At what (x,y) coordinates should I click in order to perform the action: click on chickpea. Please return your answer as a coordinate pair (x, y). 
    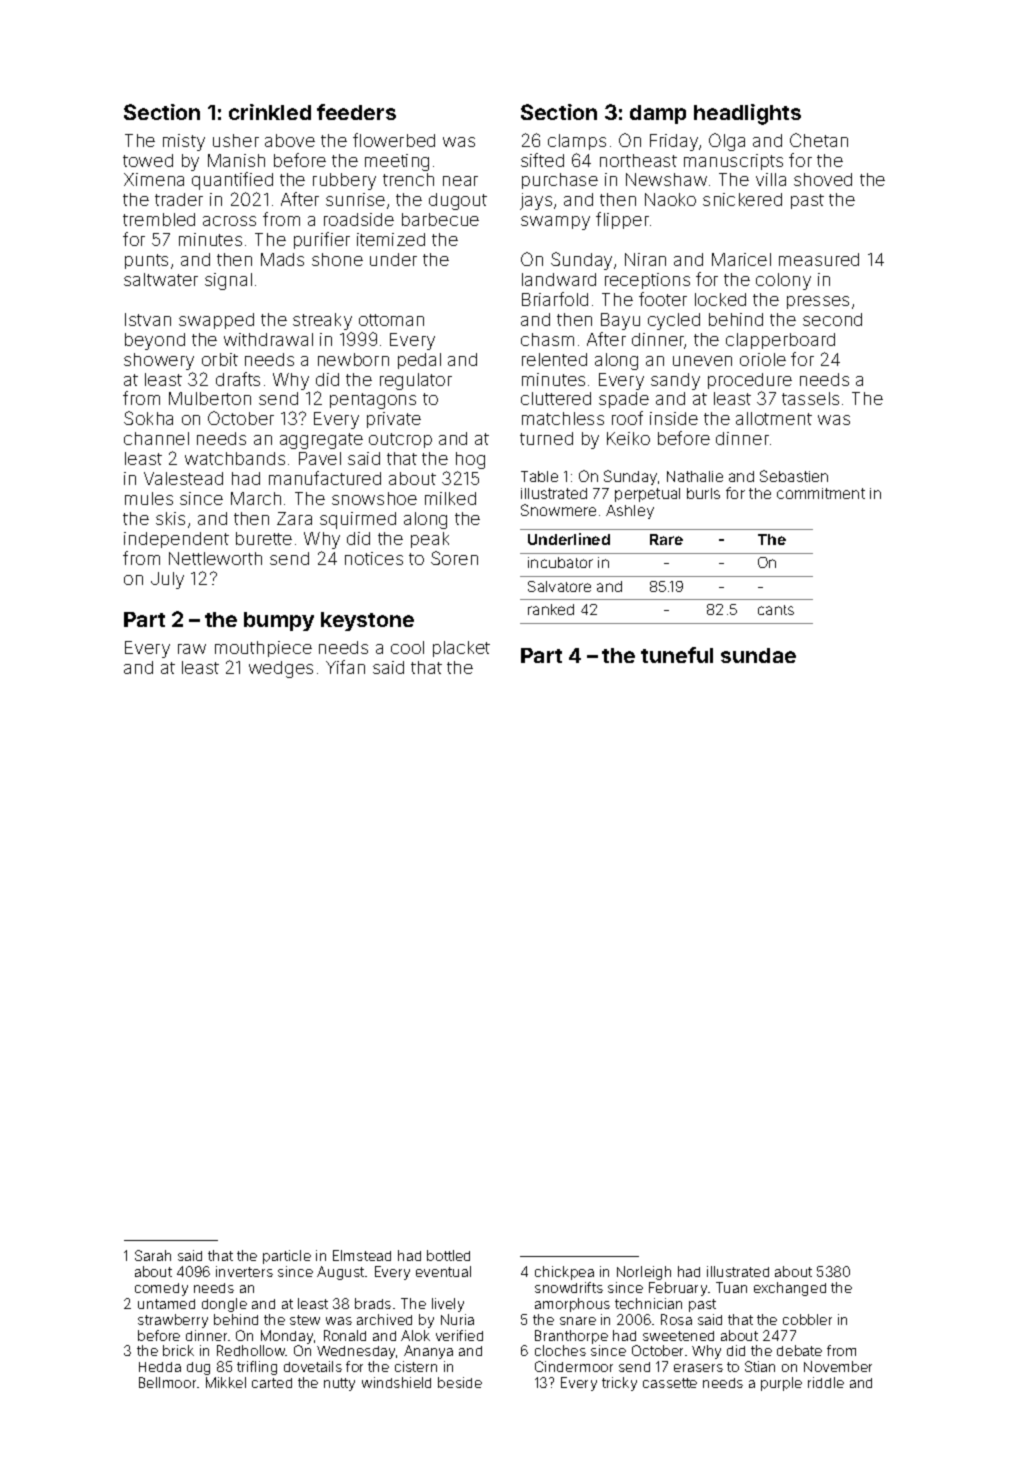
    Looking at the image, I should click on (564, 1273).
